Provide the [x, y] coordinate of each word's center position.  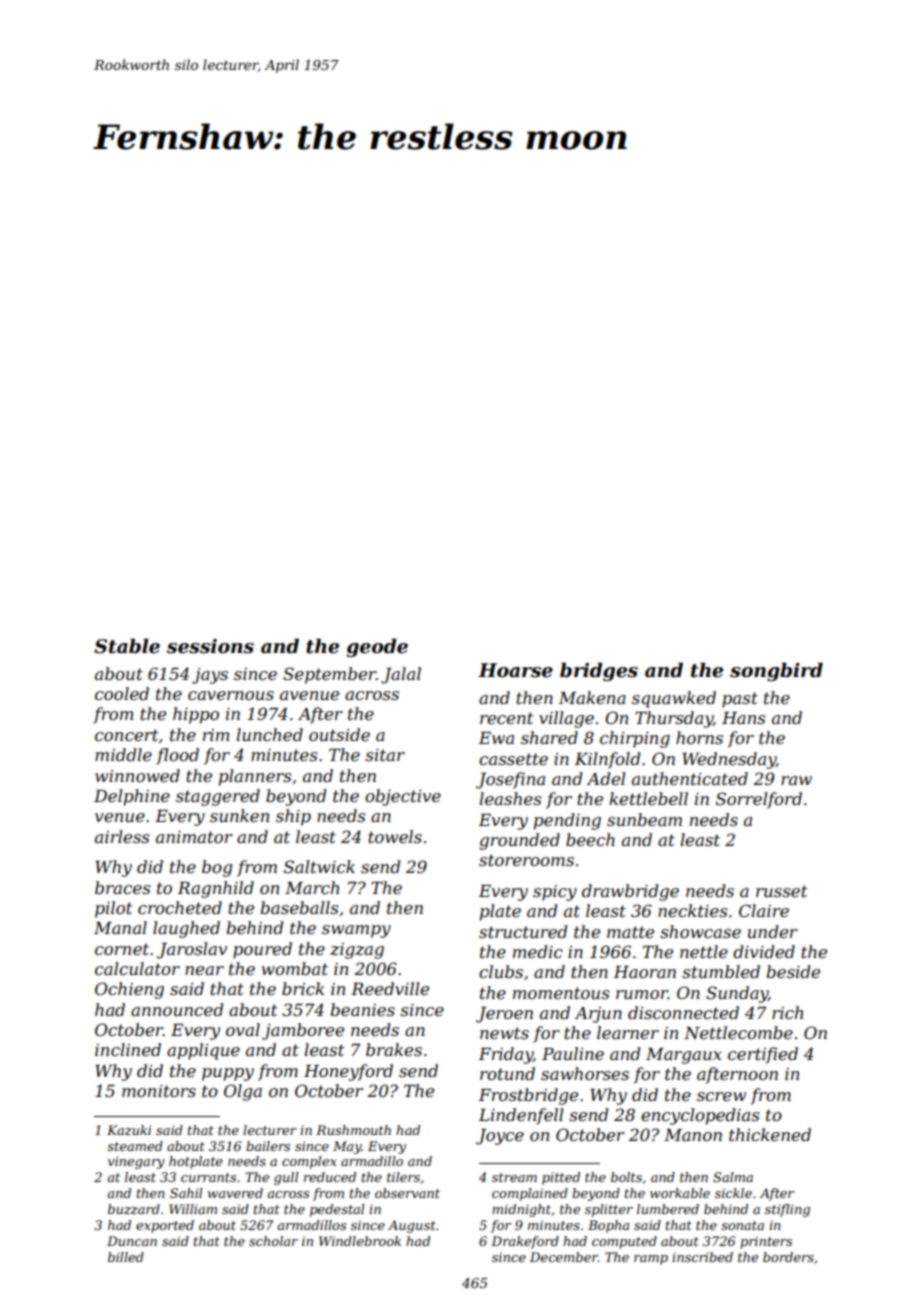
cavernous [231, 695]
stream [514, 1177]
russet [781, 891]
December [564, 1257]
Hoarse [515, 670]
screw [721, 1096]
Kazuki [129, 1130]
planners [255, 777]
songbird [776, 672]
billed [126, 1257]
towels [395, 836]
